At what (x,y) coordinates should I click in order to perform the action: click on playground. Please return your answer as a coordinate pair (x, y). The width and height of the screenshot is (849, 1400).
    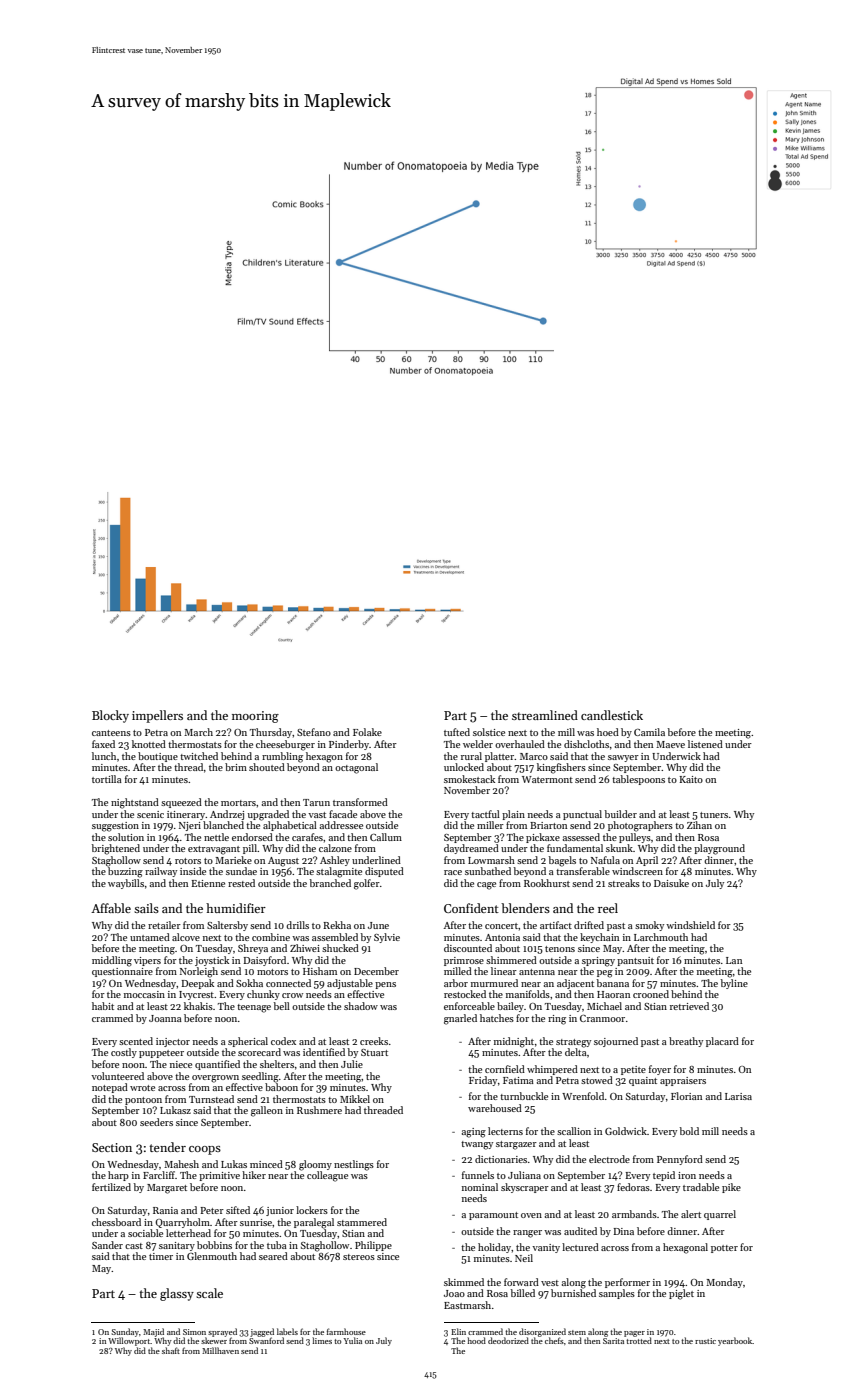
    Looking at the image, I should click on (719, 849).
